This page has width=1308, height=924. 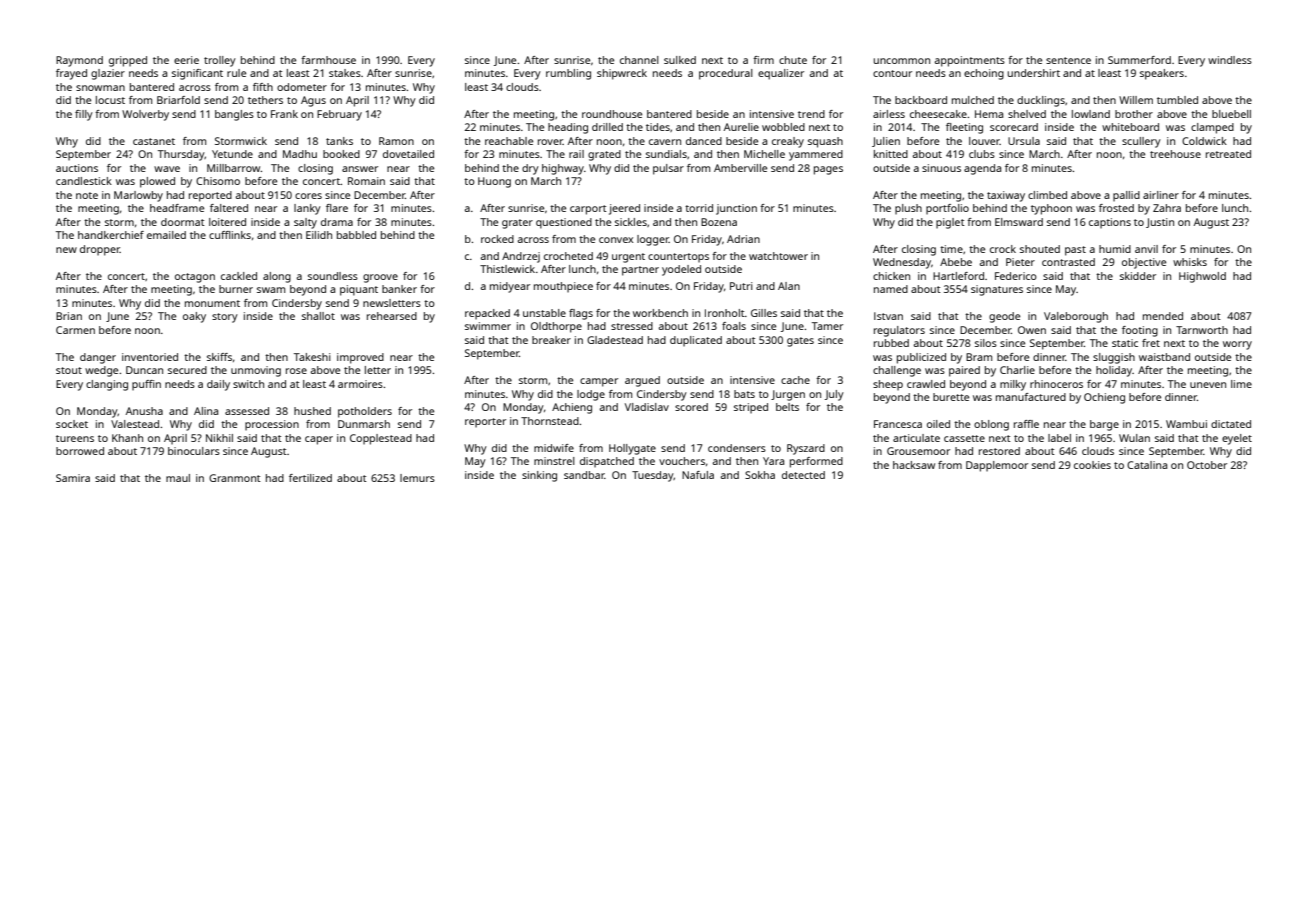 What do you see at coordinates (210, 196) in the page?
I see `reported` at bounding box center [210, 196].
